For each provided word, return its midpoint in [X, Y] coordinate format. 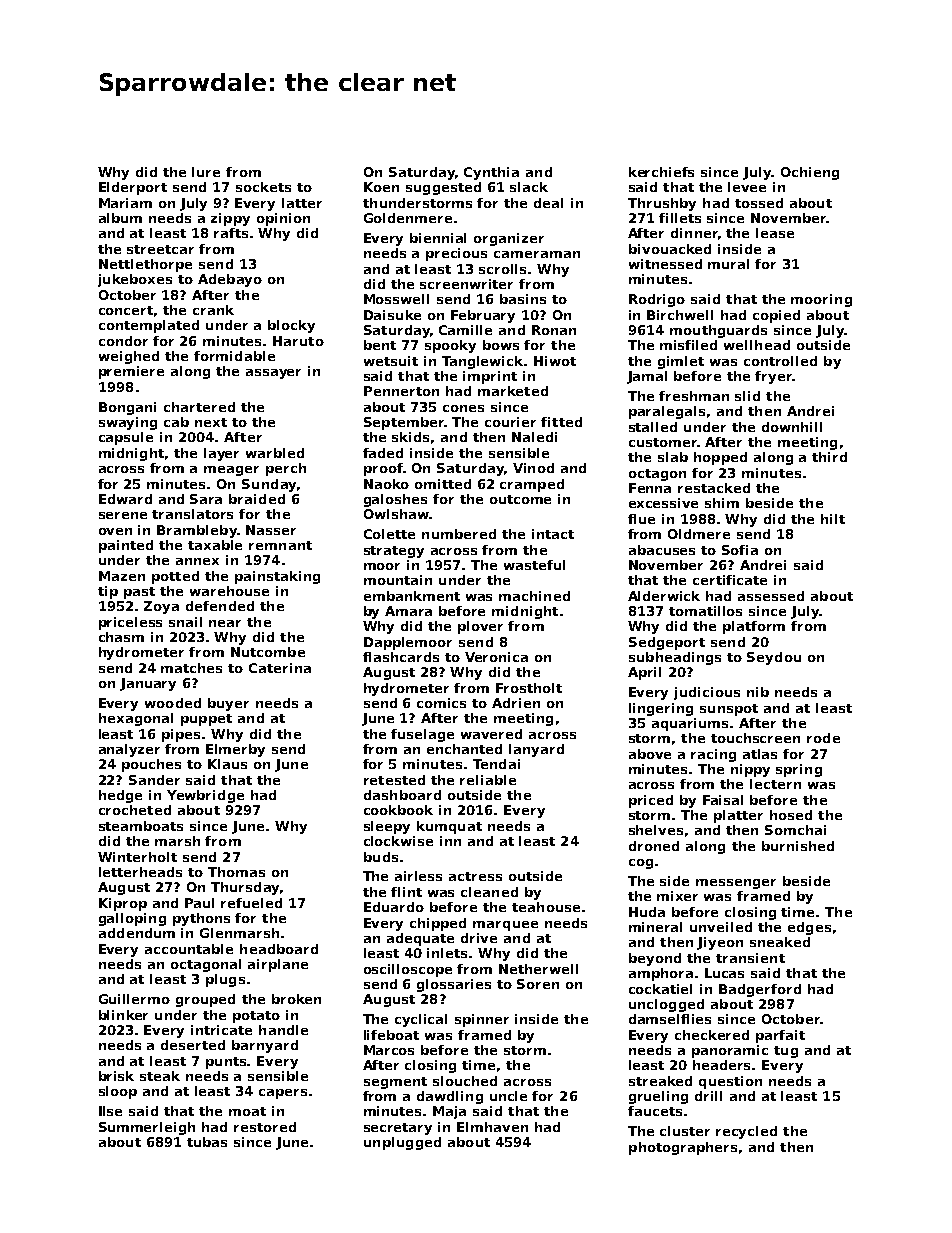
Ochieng [810, 173]
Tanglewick [482, 362]
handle [283, 1030]
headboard [279, 949]
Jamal [647, 377]
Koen [381, 187]
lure [206, 172]
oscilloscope [408, 970]
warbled [275, 453]
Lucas [724, 973]
